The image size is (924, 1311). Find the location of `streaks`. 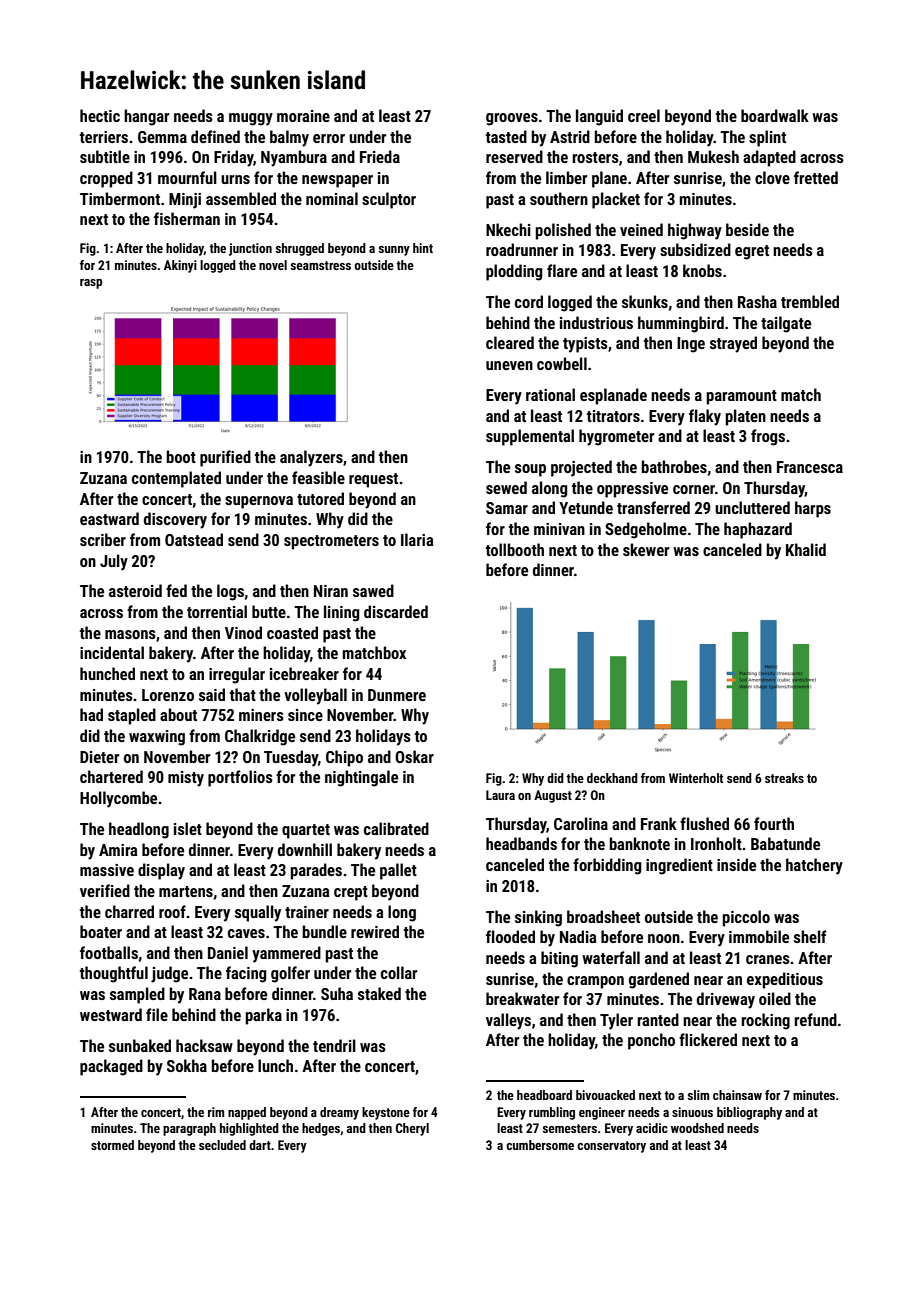

streaks is located at coordinates (784, 778).
